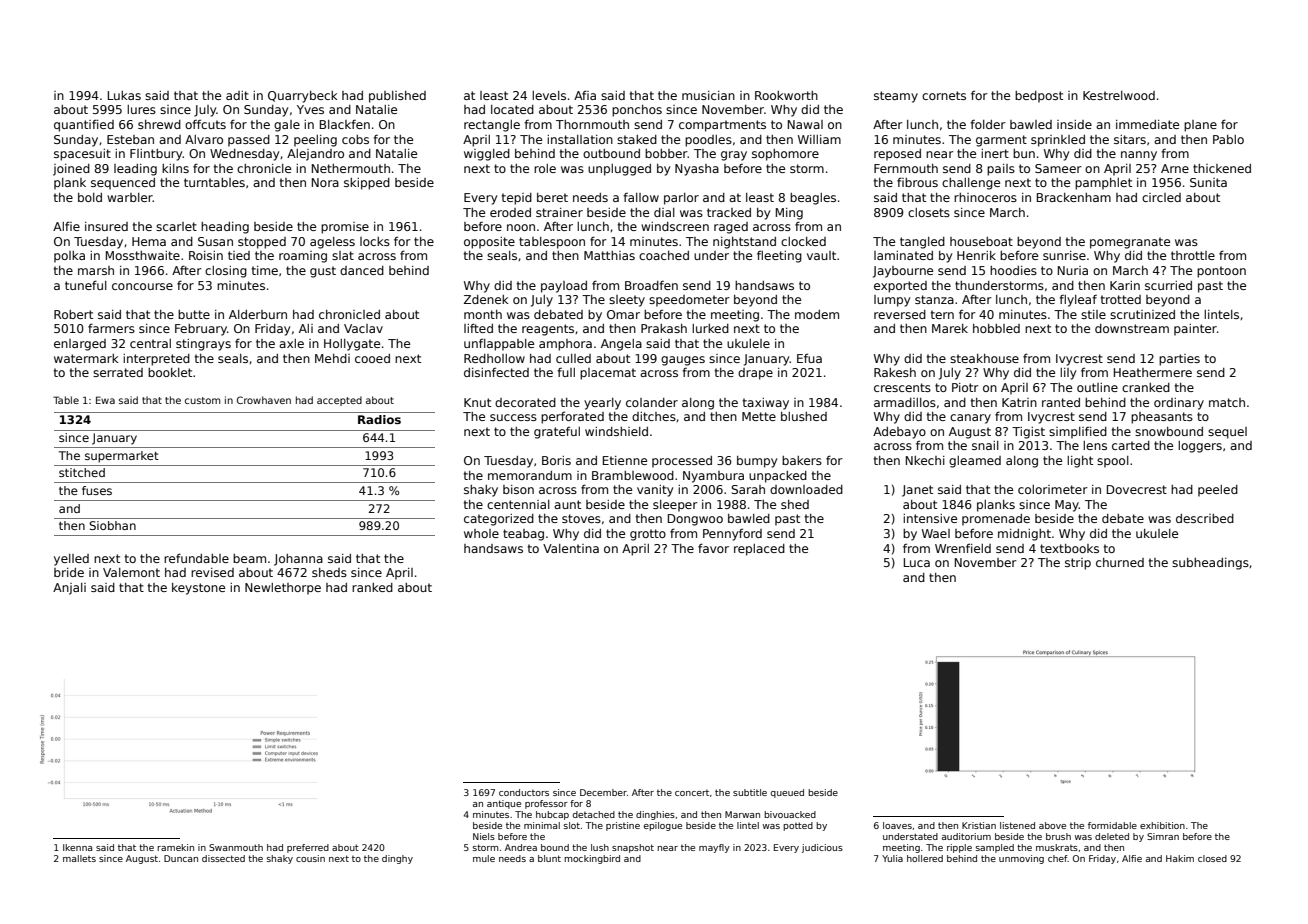 Image resolution: width=1308 pixels, height=924 pixels. I want to click on above, so click(1052, 825).
